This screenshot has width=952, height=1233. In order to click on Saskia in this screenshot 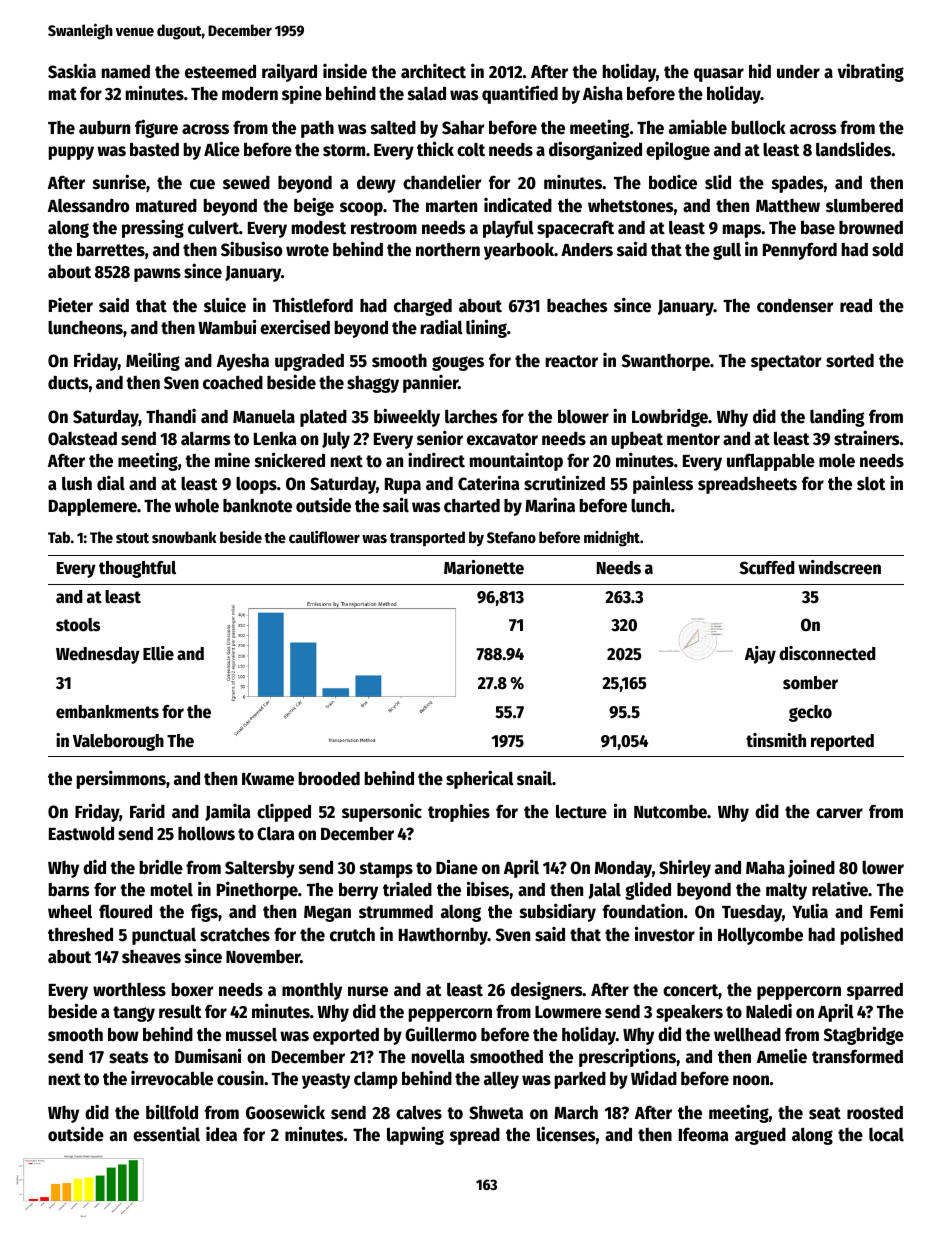, I will do `click(72, 71)`.
